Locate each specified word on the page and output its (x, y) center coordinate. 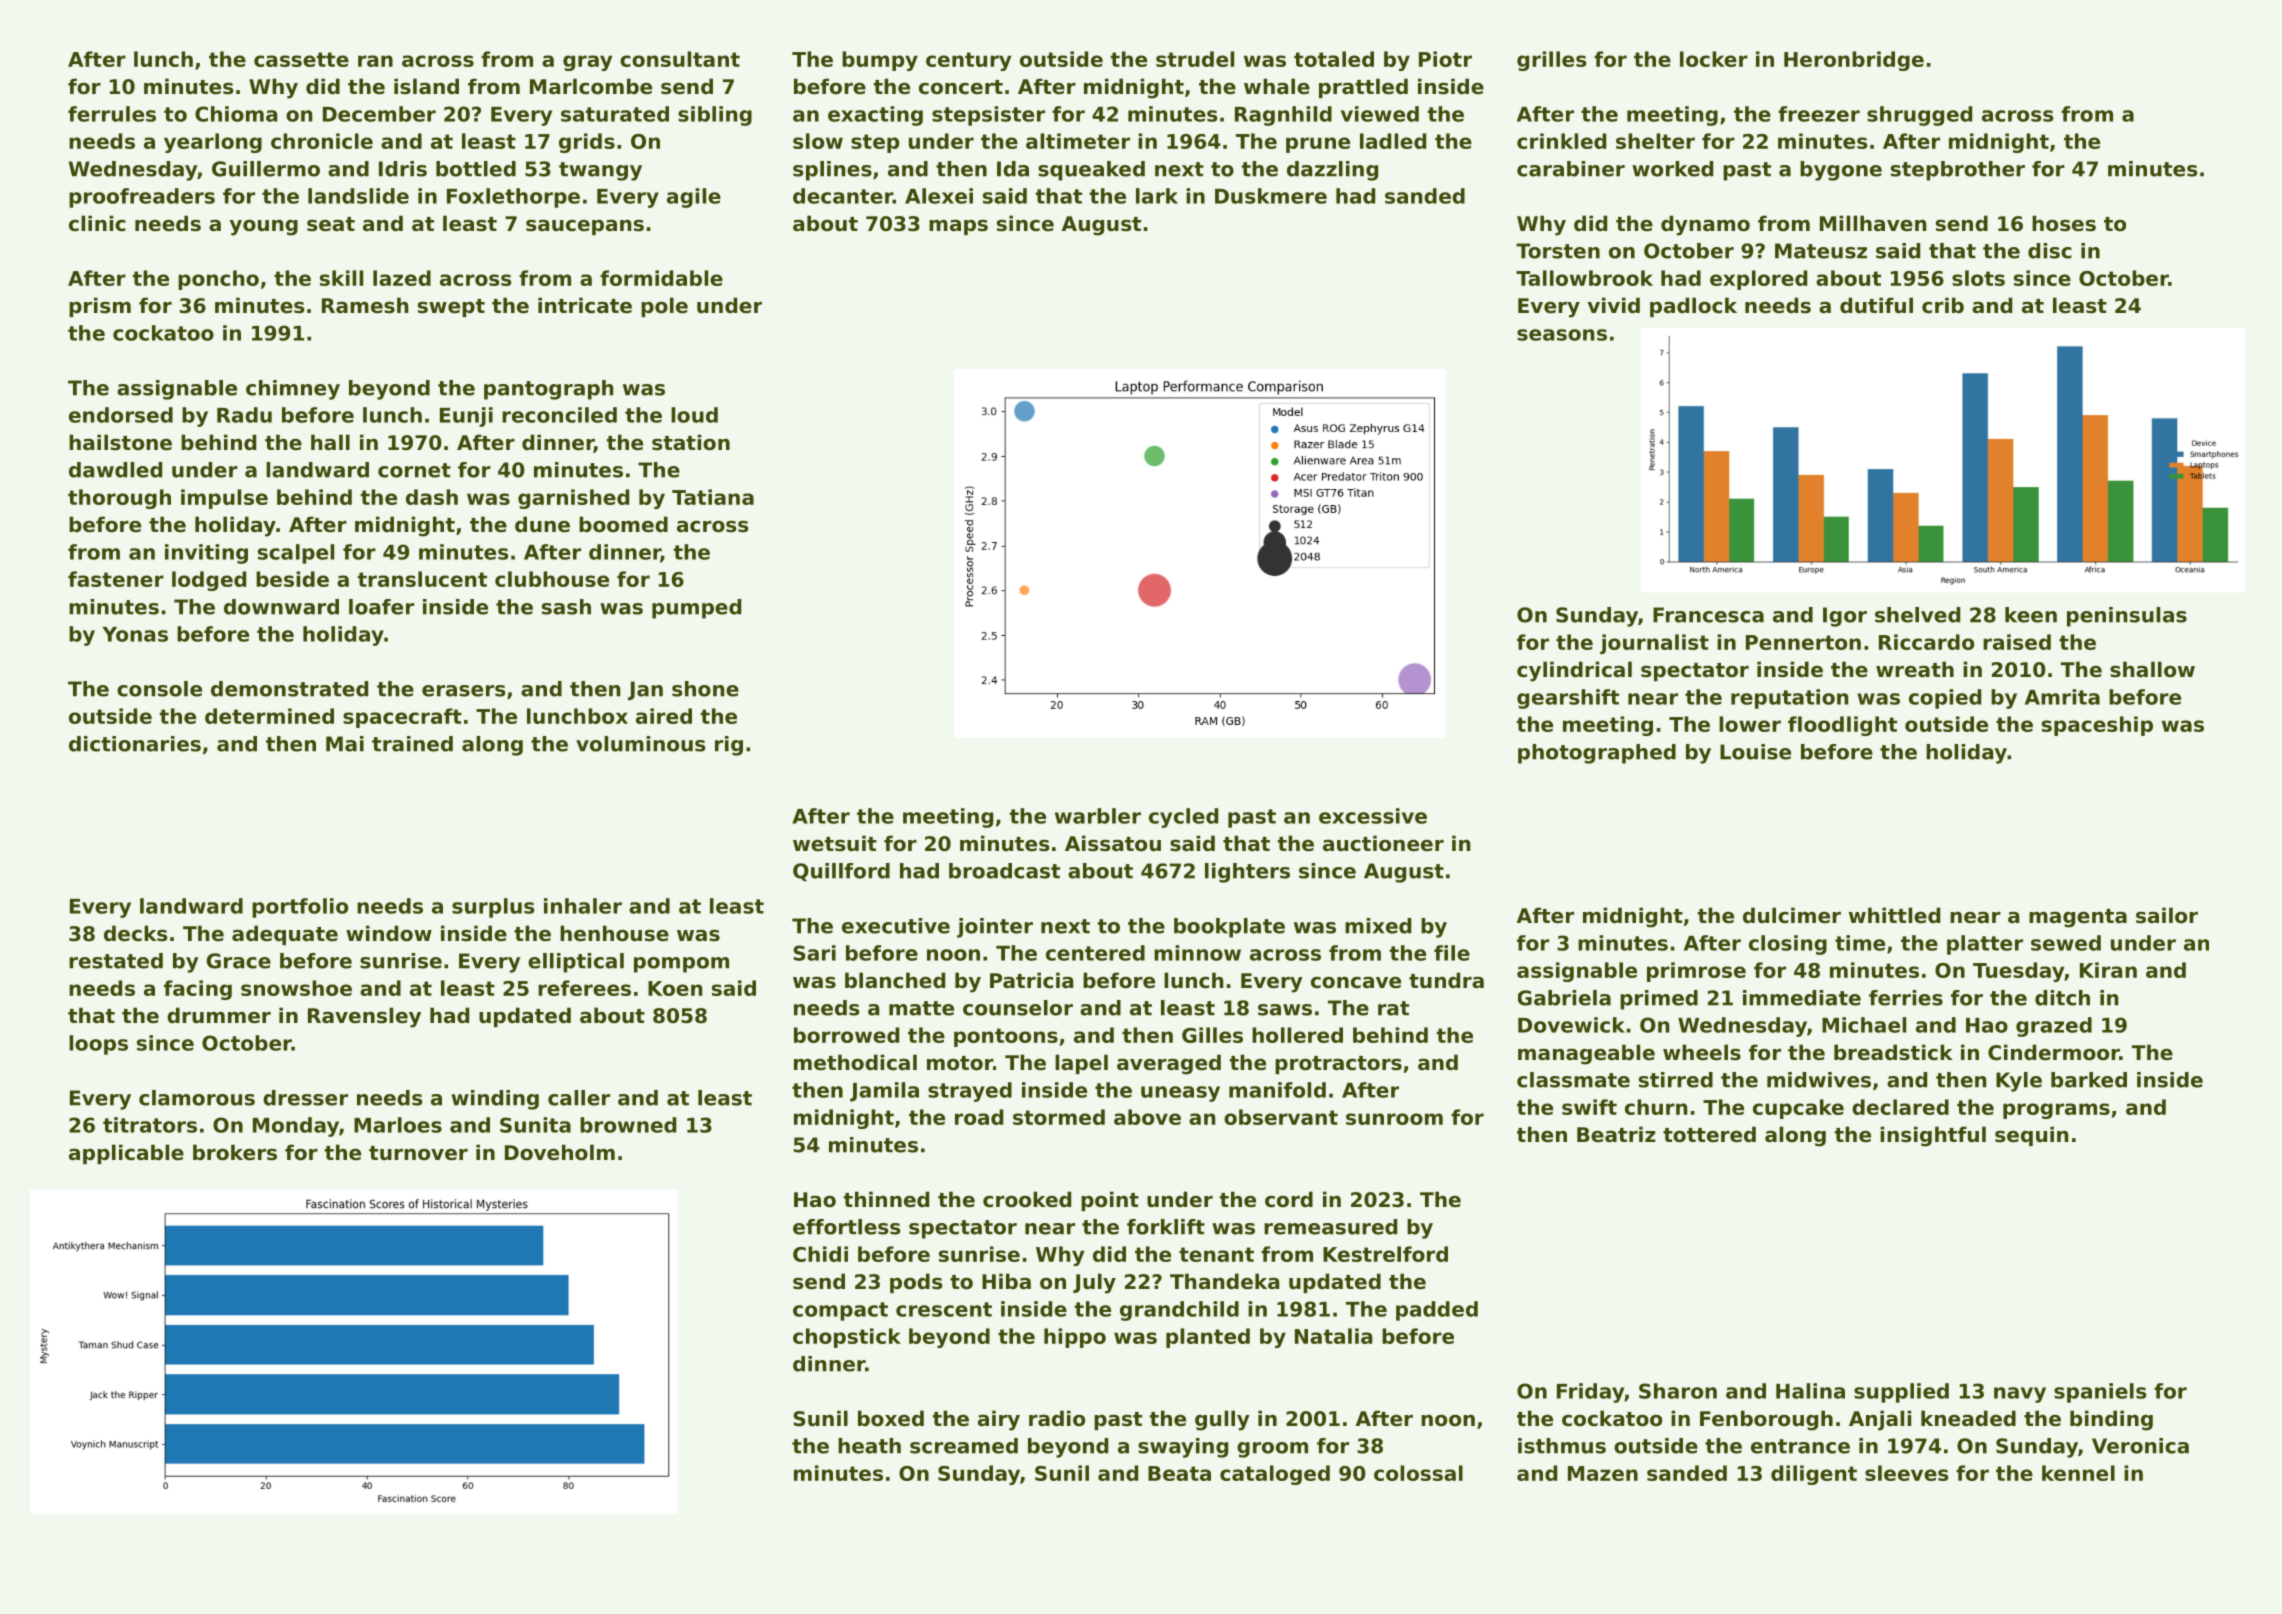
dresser (305, 1098)
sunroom (1394, 1119)
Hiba (1006, 1281)
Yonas (135, 634)
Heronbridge (1854, 61)
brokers (235, 1152)
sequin (2031, 1136)
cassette (301, 59)
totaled (1334, 59)
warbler (1098, 816)
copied (1945, 699)
